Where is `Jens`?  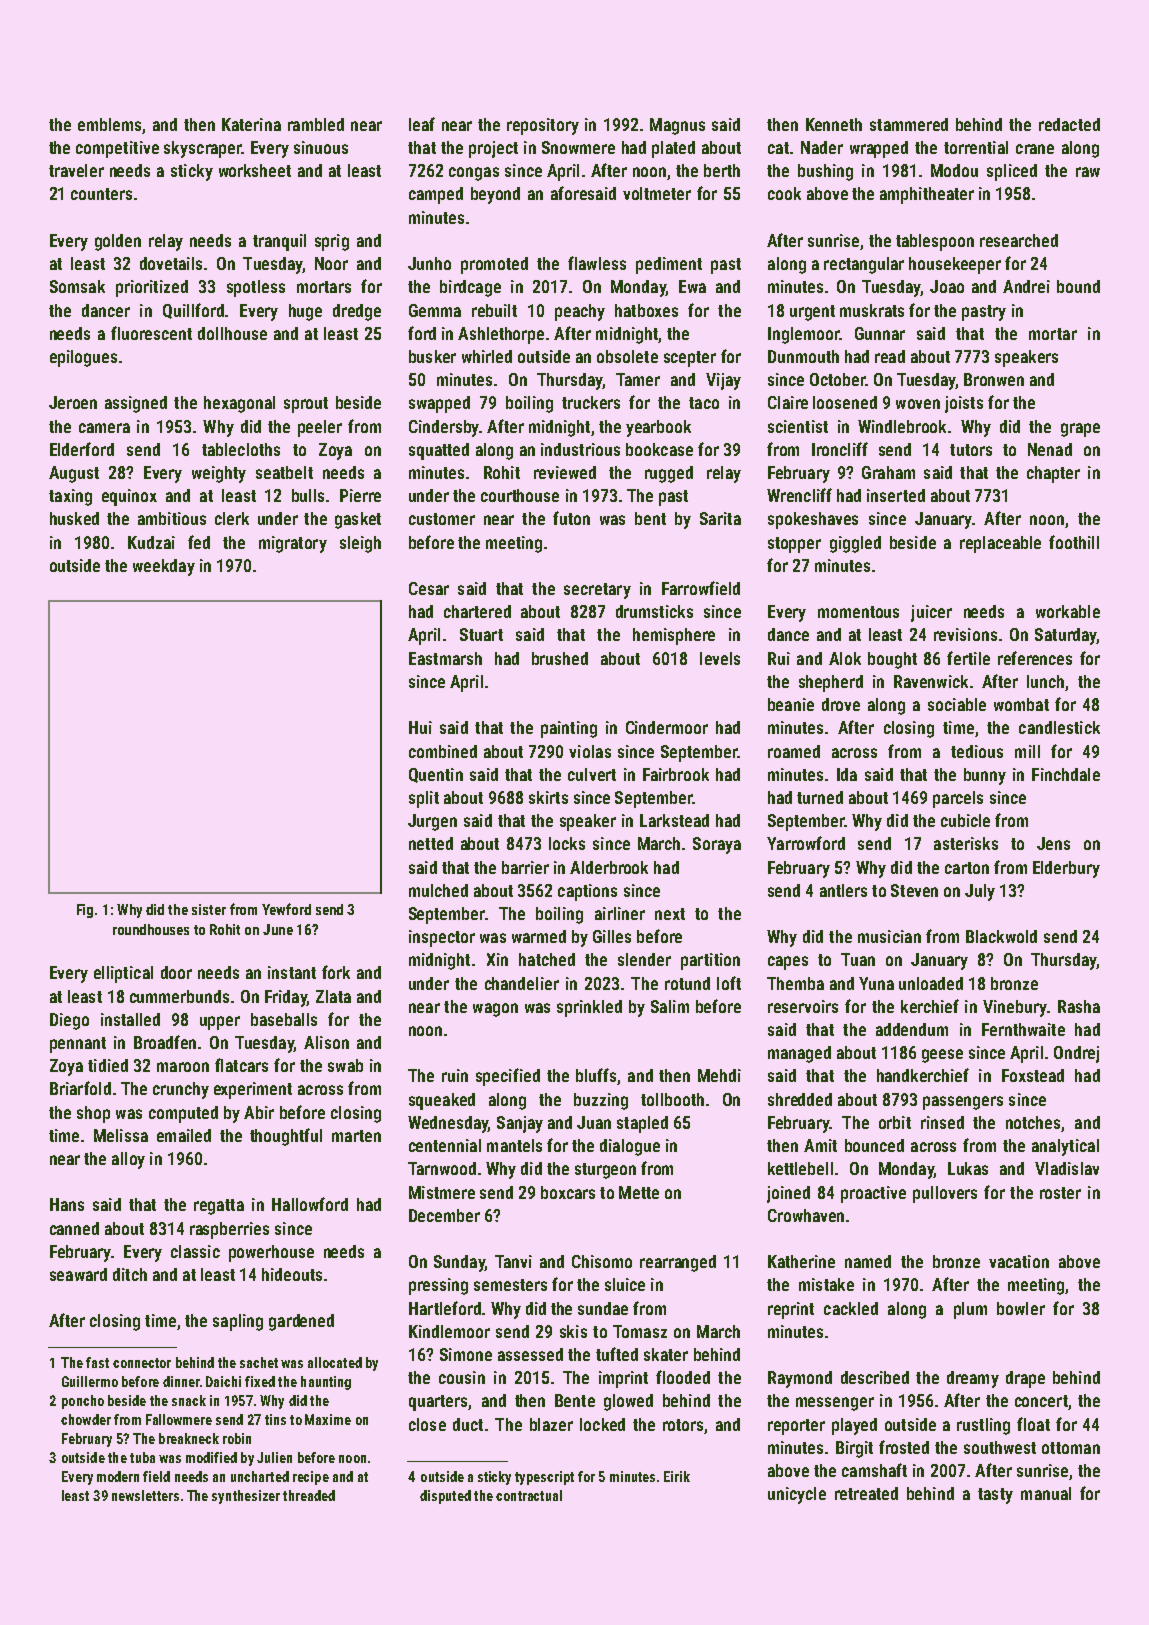
Jens is located at coordinates (1053, 843).
